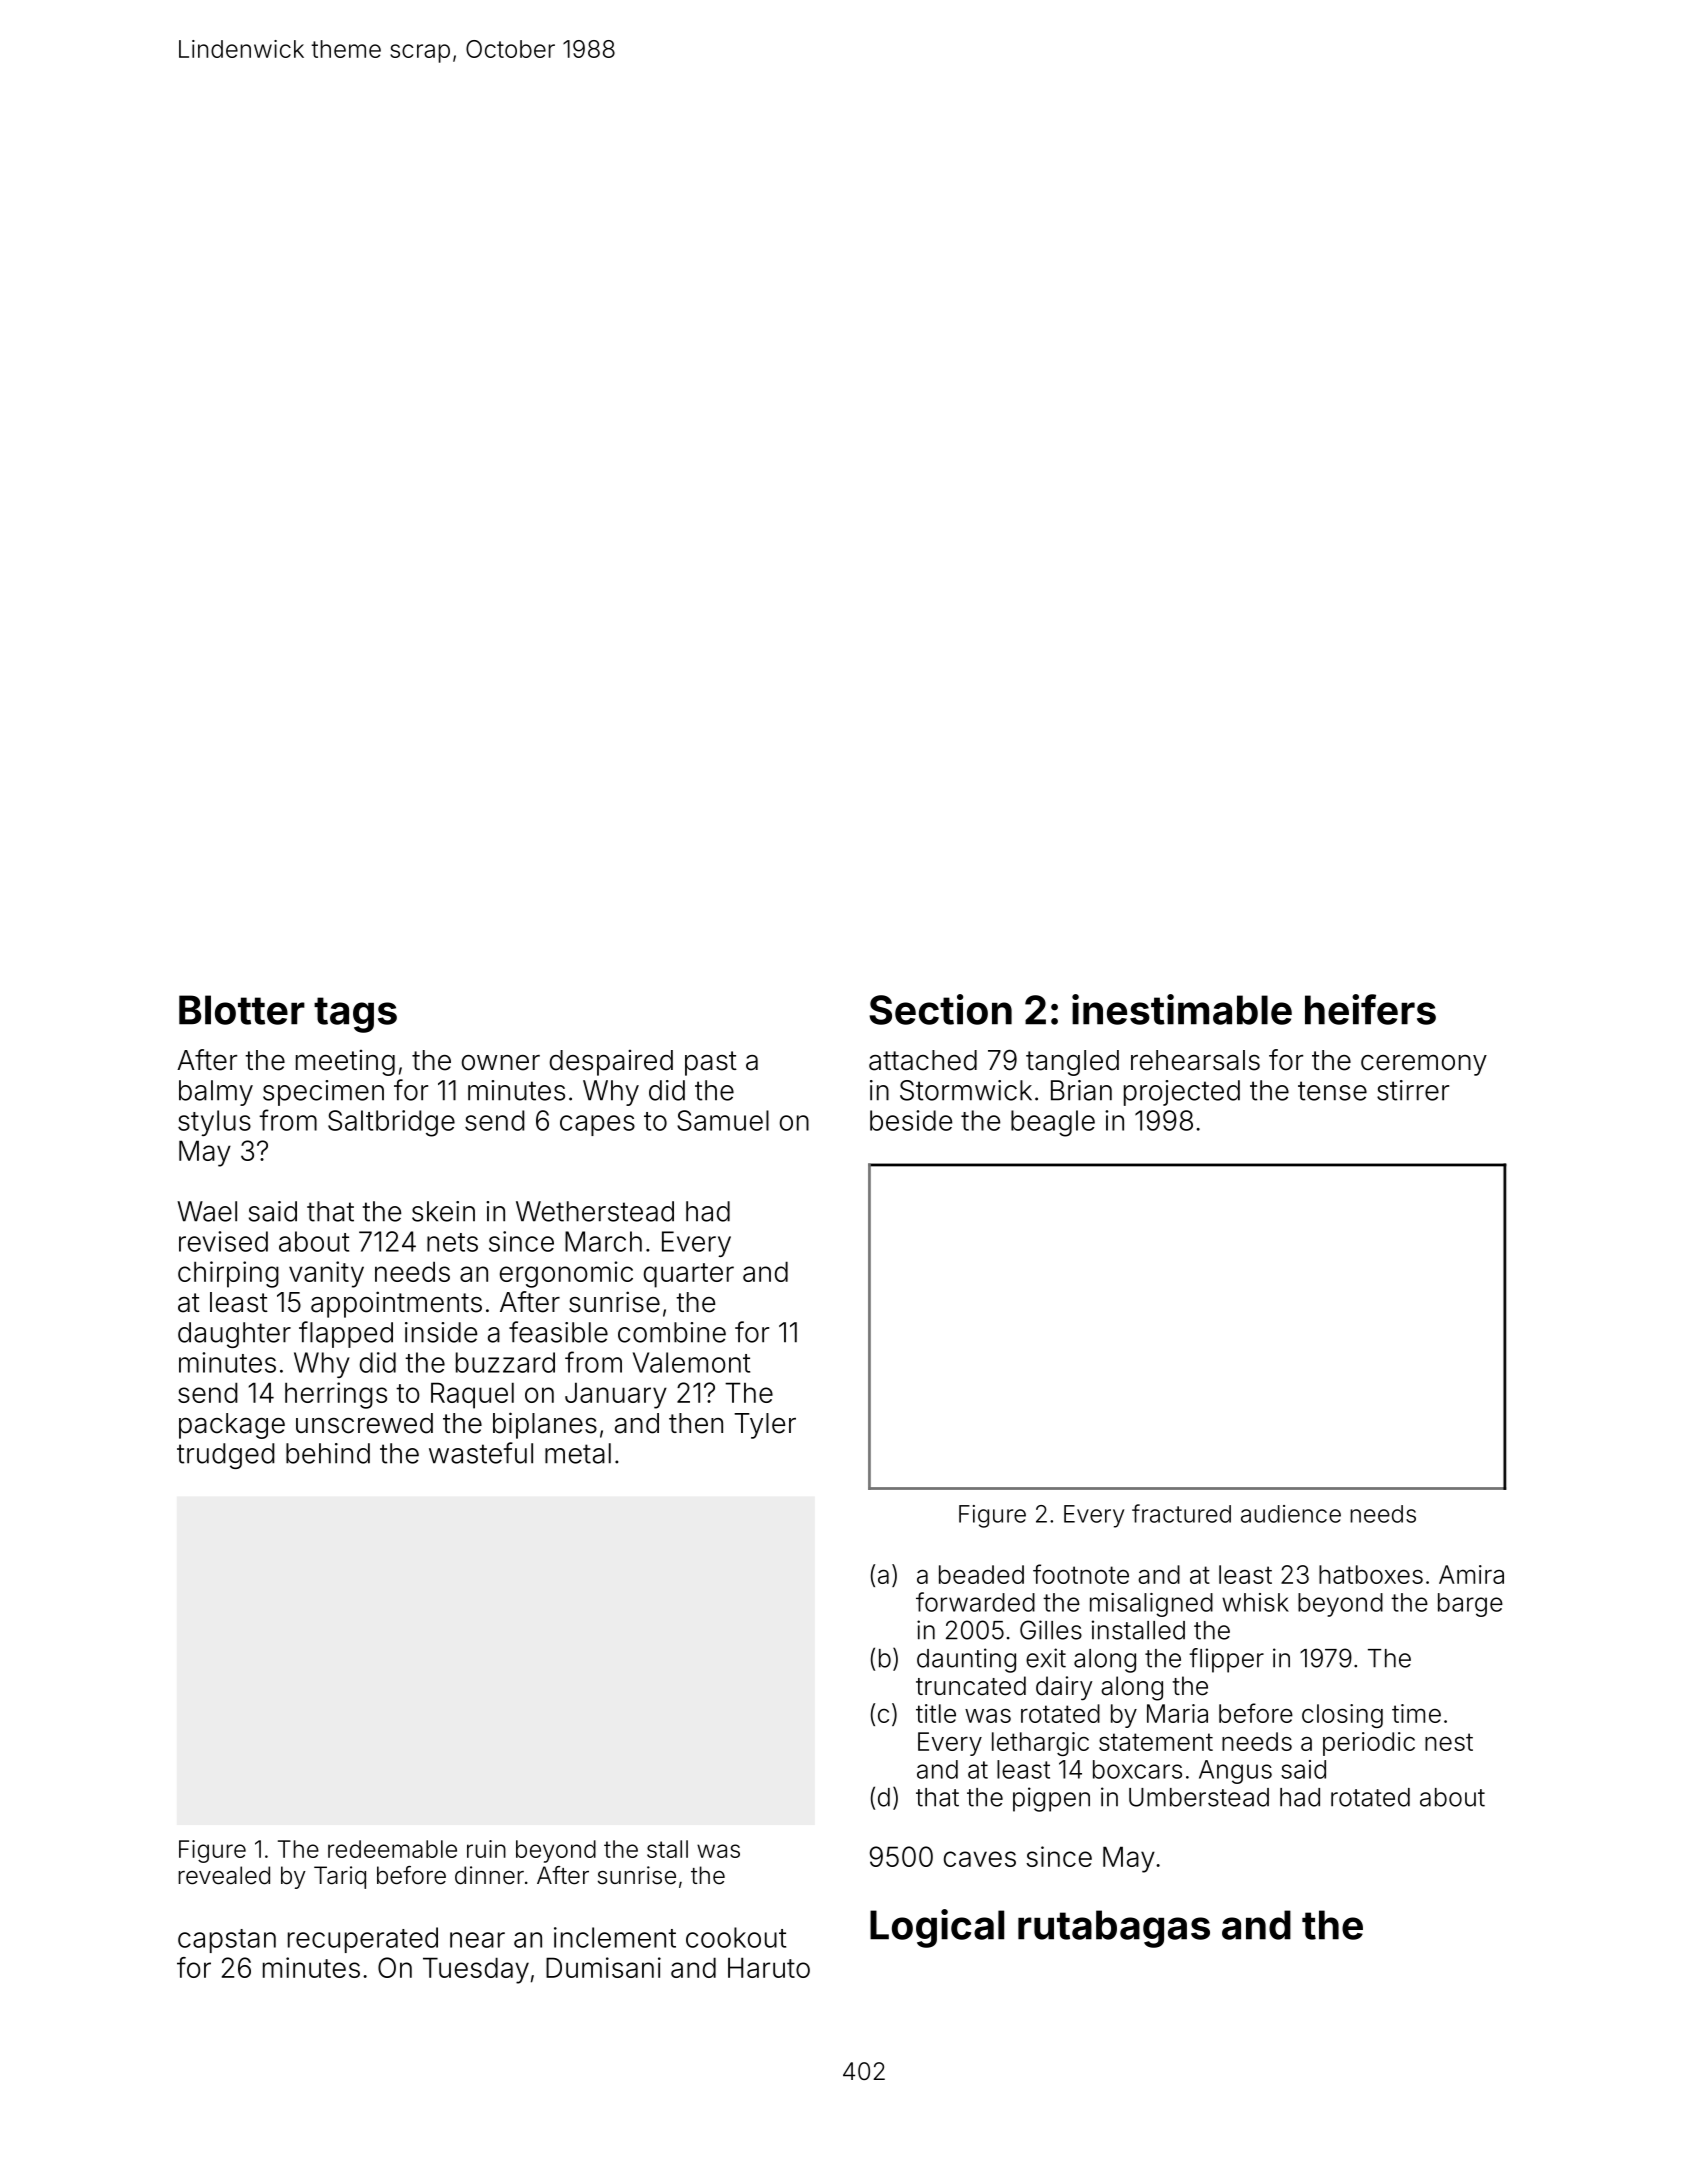 The height and width of the screenshot is (2178, 1683). Describe the element at coordinates (711, 1063) in the screenshot. I see `past` at that location.
